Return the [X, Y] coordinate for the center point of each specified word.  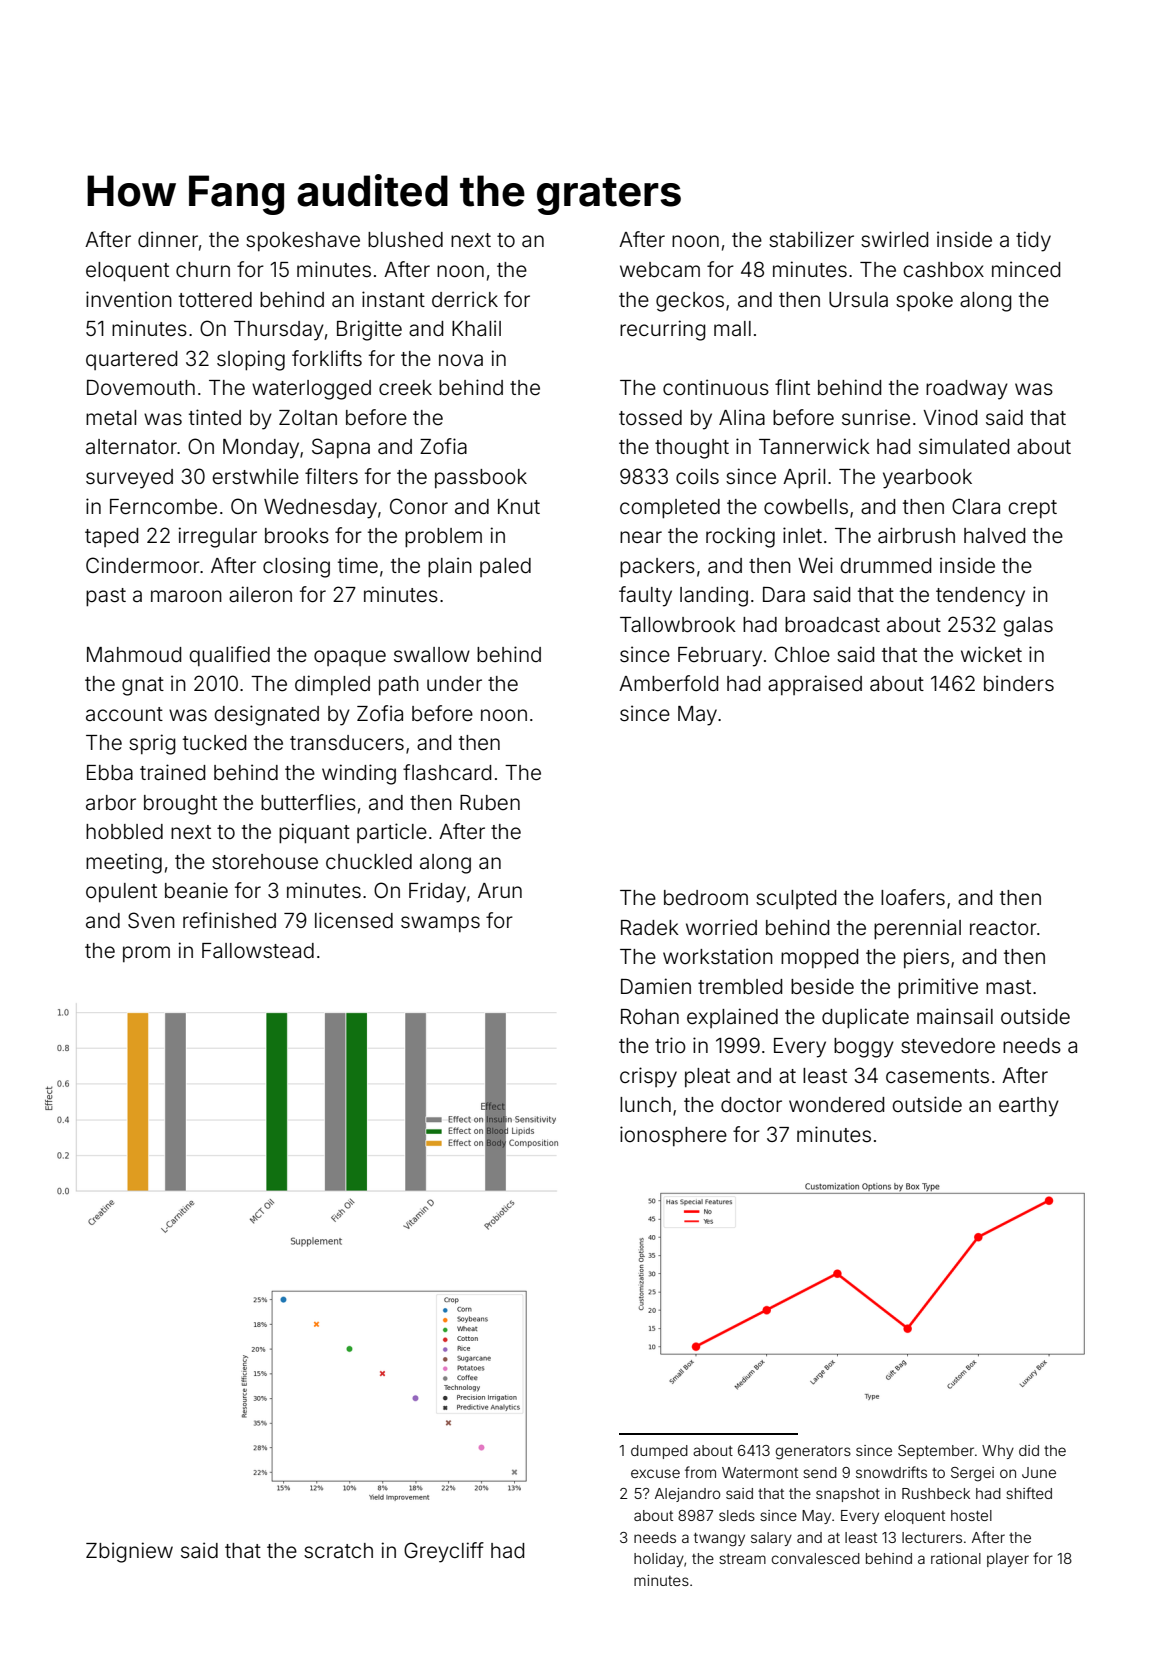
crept [1032, 509]
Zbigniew [129, 1552]
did [1029, 1450]
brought [180, 805]
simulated [964, 446]
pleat [707, 1077]
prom [146, 954]
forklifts [327, 358]
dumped [659, 1452]
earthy [1029, 1107]
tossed [650, 417]
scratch [338, 1550]
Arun [500, 890]
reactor [1003, 928]
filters [331, 476]
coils [697, 476]
